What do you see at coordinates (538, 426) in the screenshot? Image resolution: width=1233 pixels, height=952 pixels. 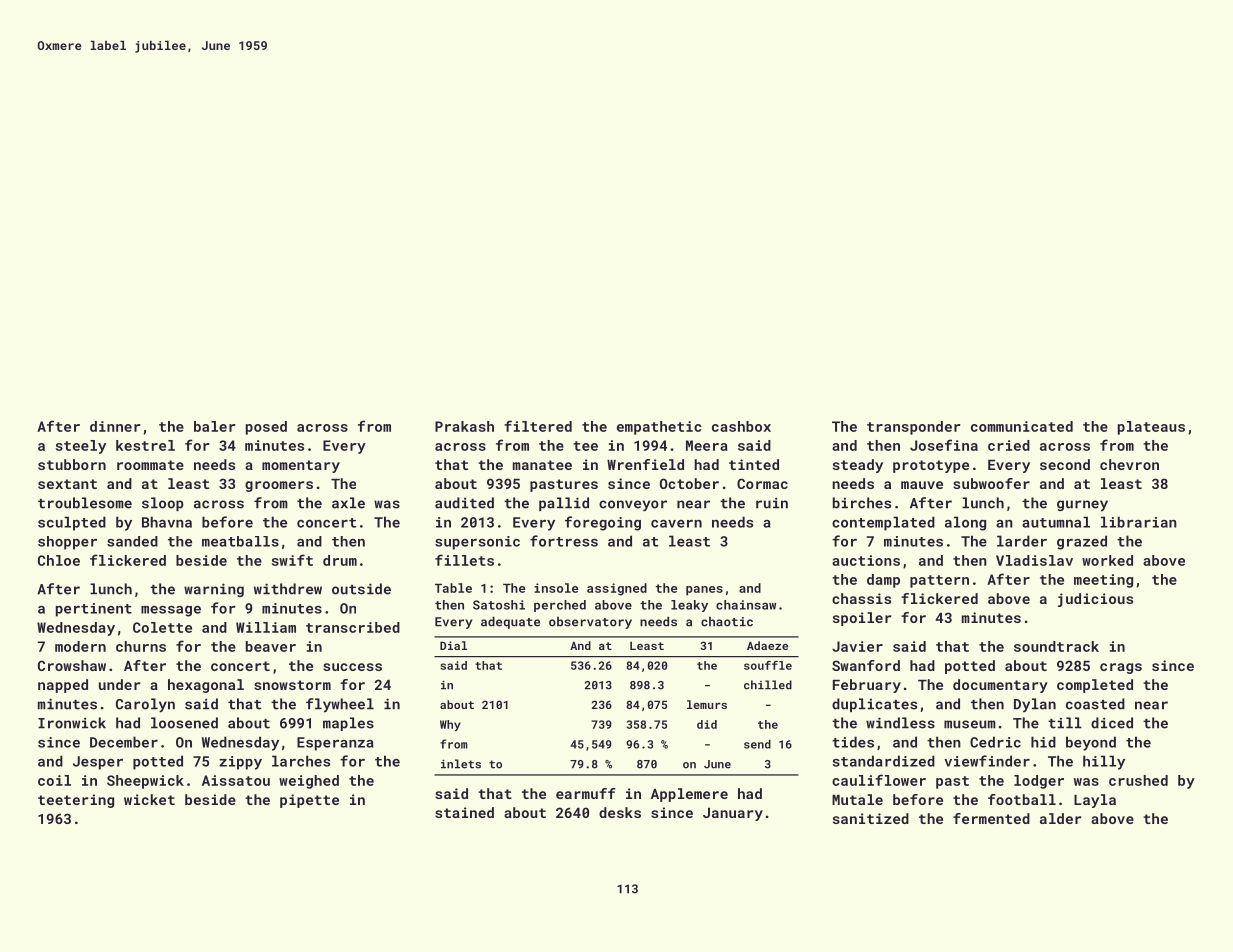 I see `filtered` at bounding box center [538, 426].
